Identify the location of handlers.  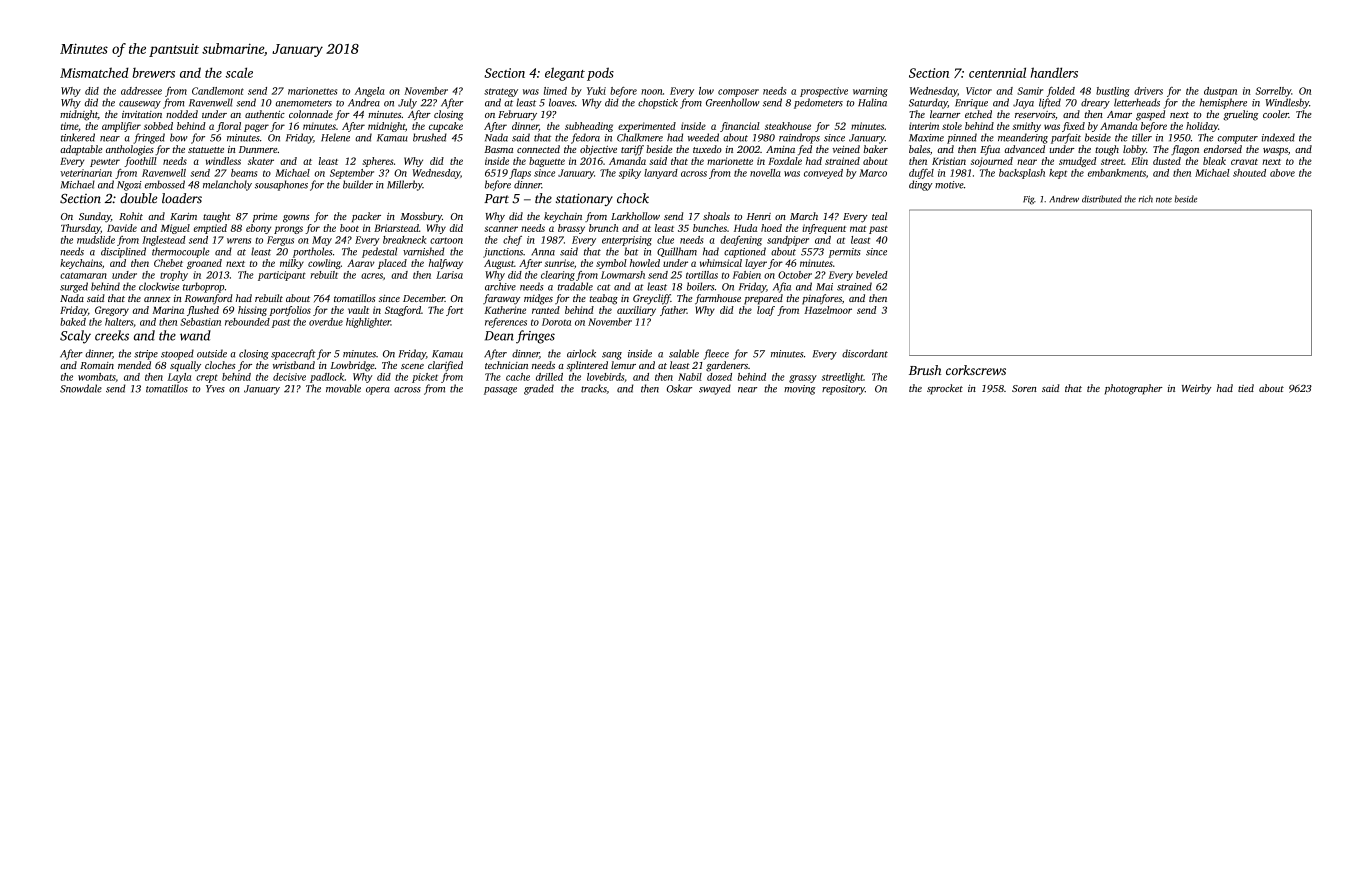
(1054, 72).
